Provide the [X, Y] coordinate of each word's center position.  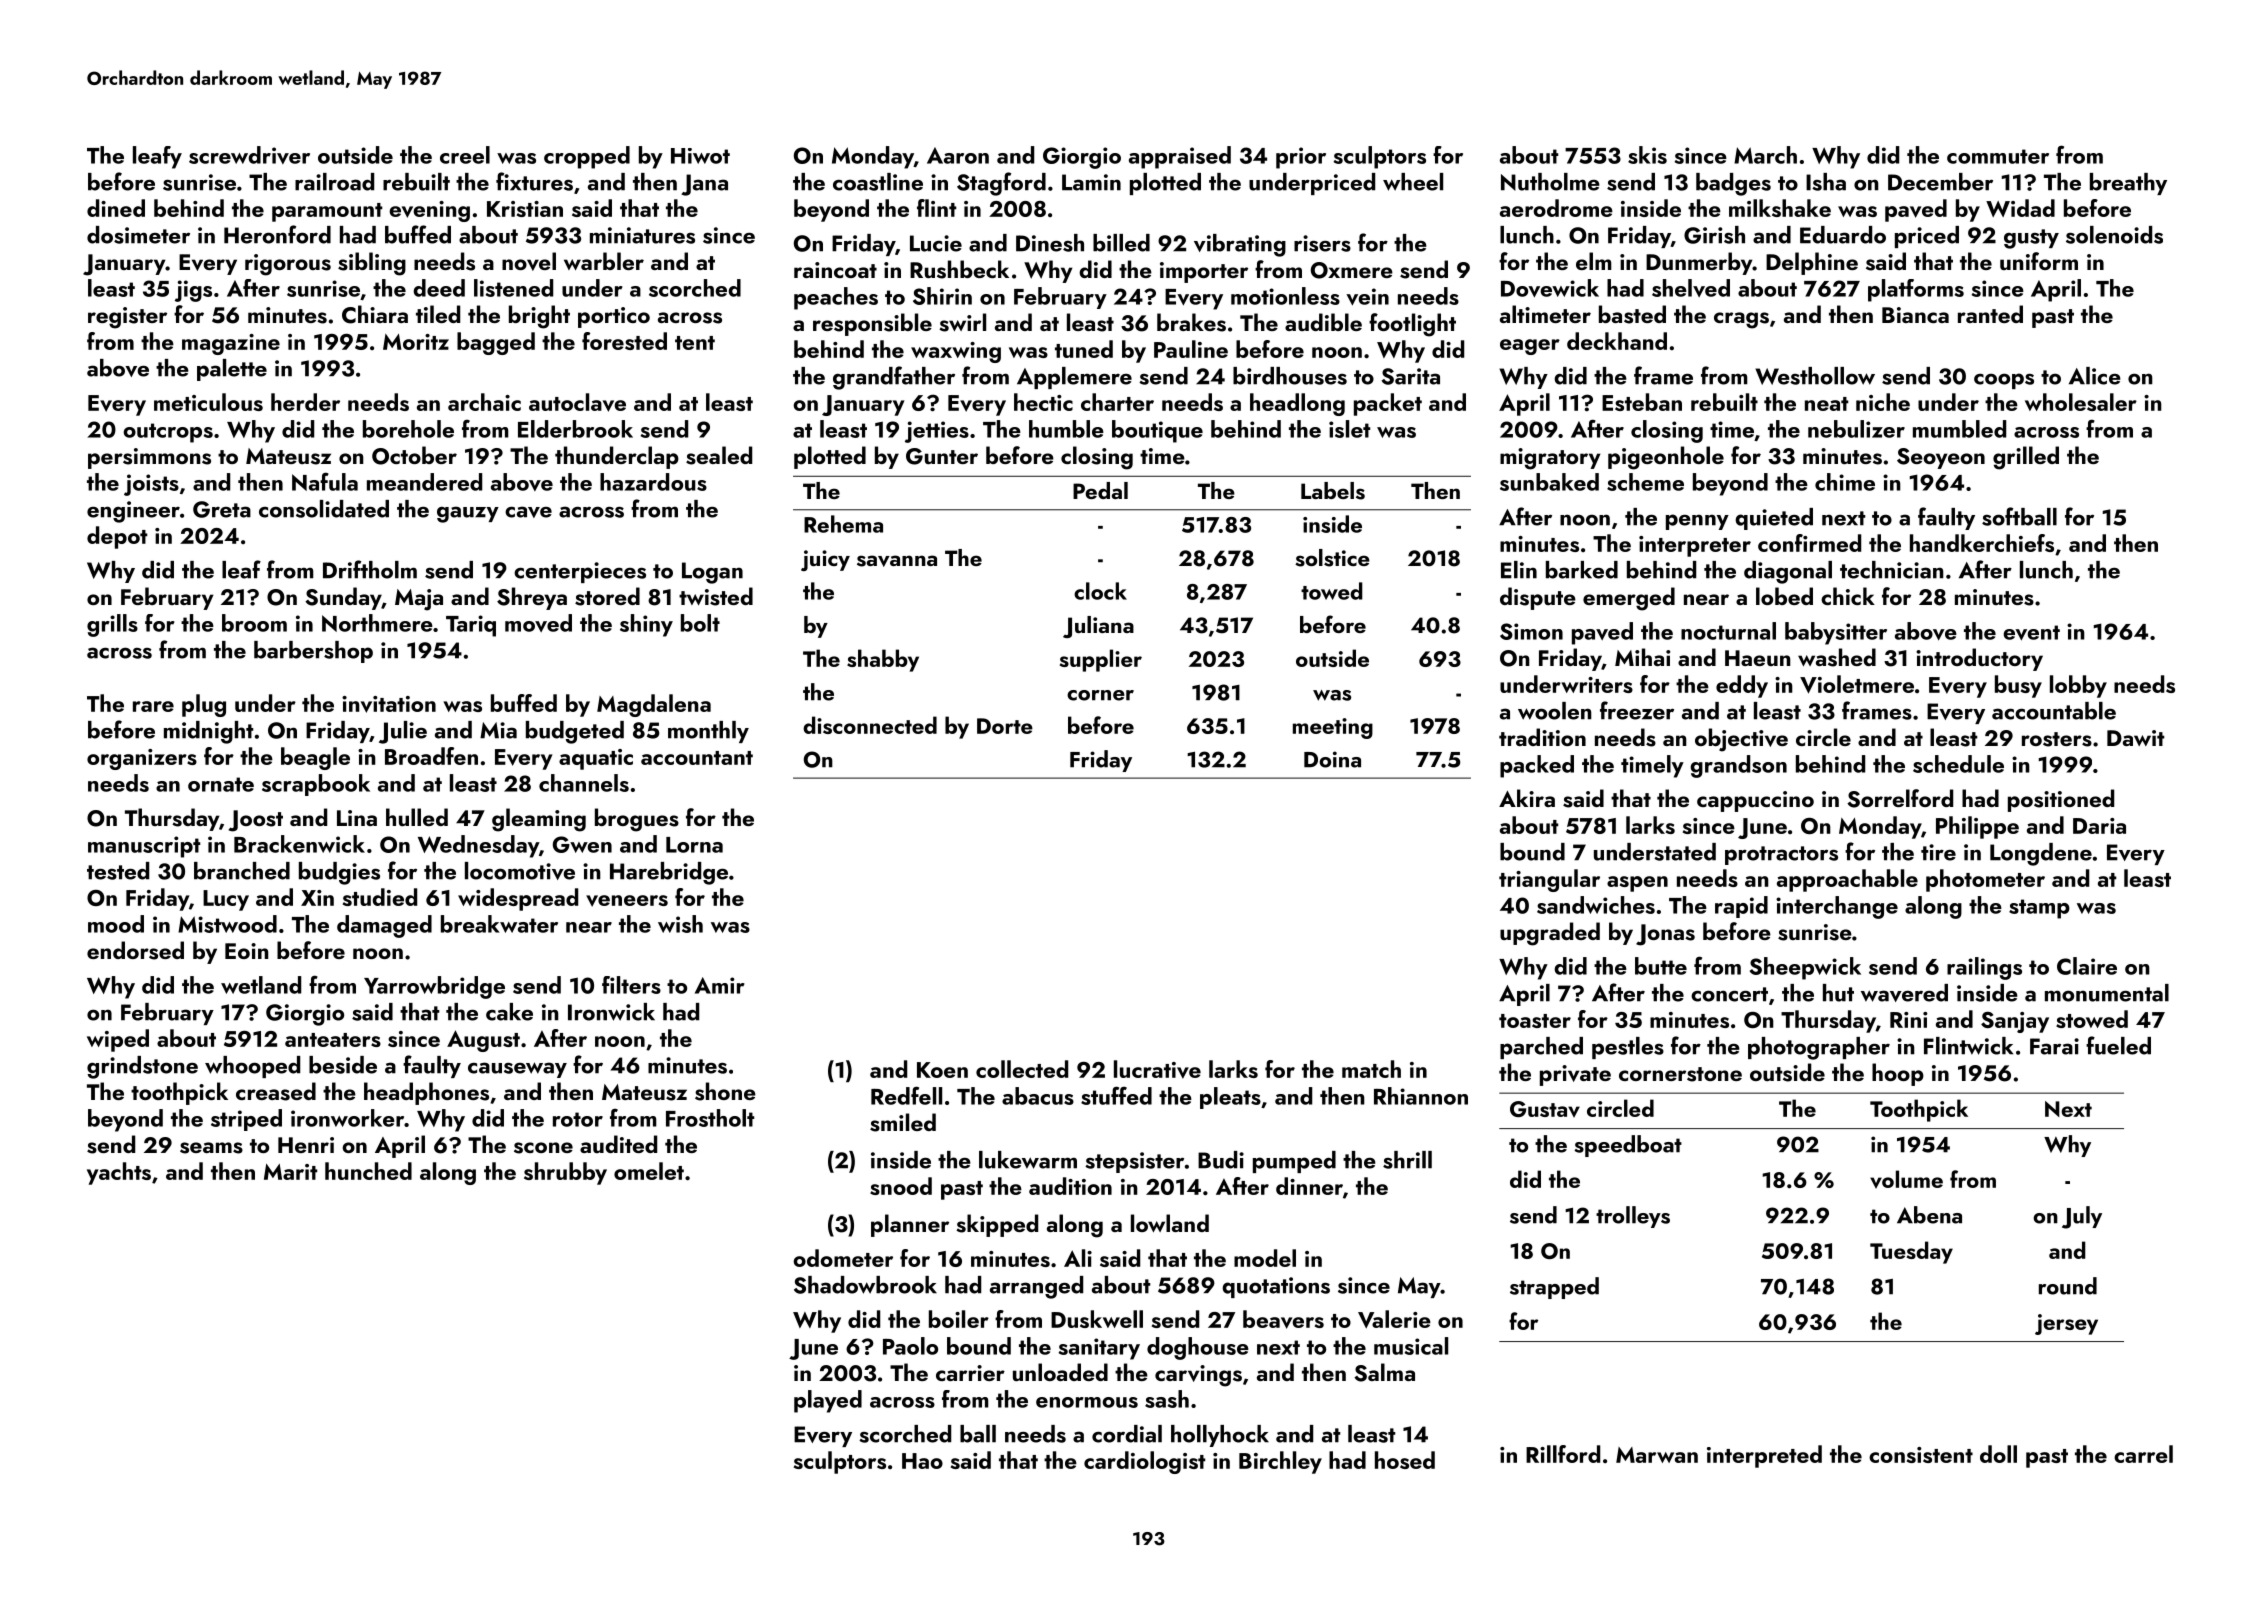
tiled [438, 314]
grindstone [142, 1067]
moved [538, 623]
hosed [1405, 1460]
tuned [1084, 349]
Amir [720, 985]
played [828, 1401]
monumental [2107, 993]
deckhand [1617, 341]
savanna [897, 561]
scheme [1645, 482]
